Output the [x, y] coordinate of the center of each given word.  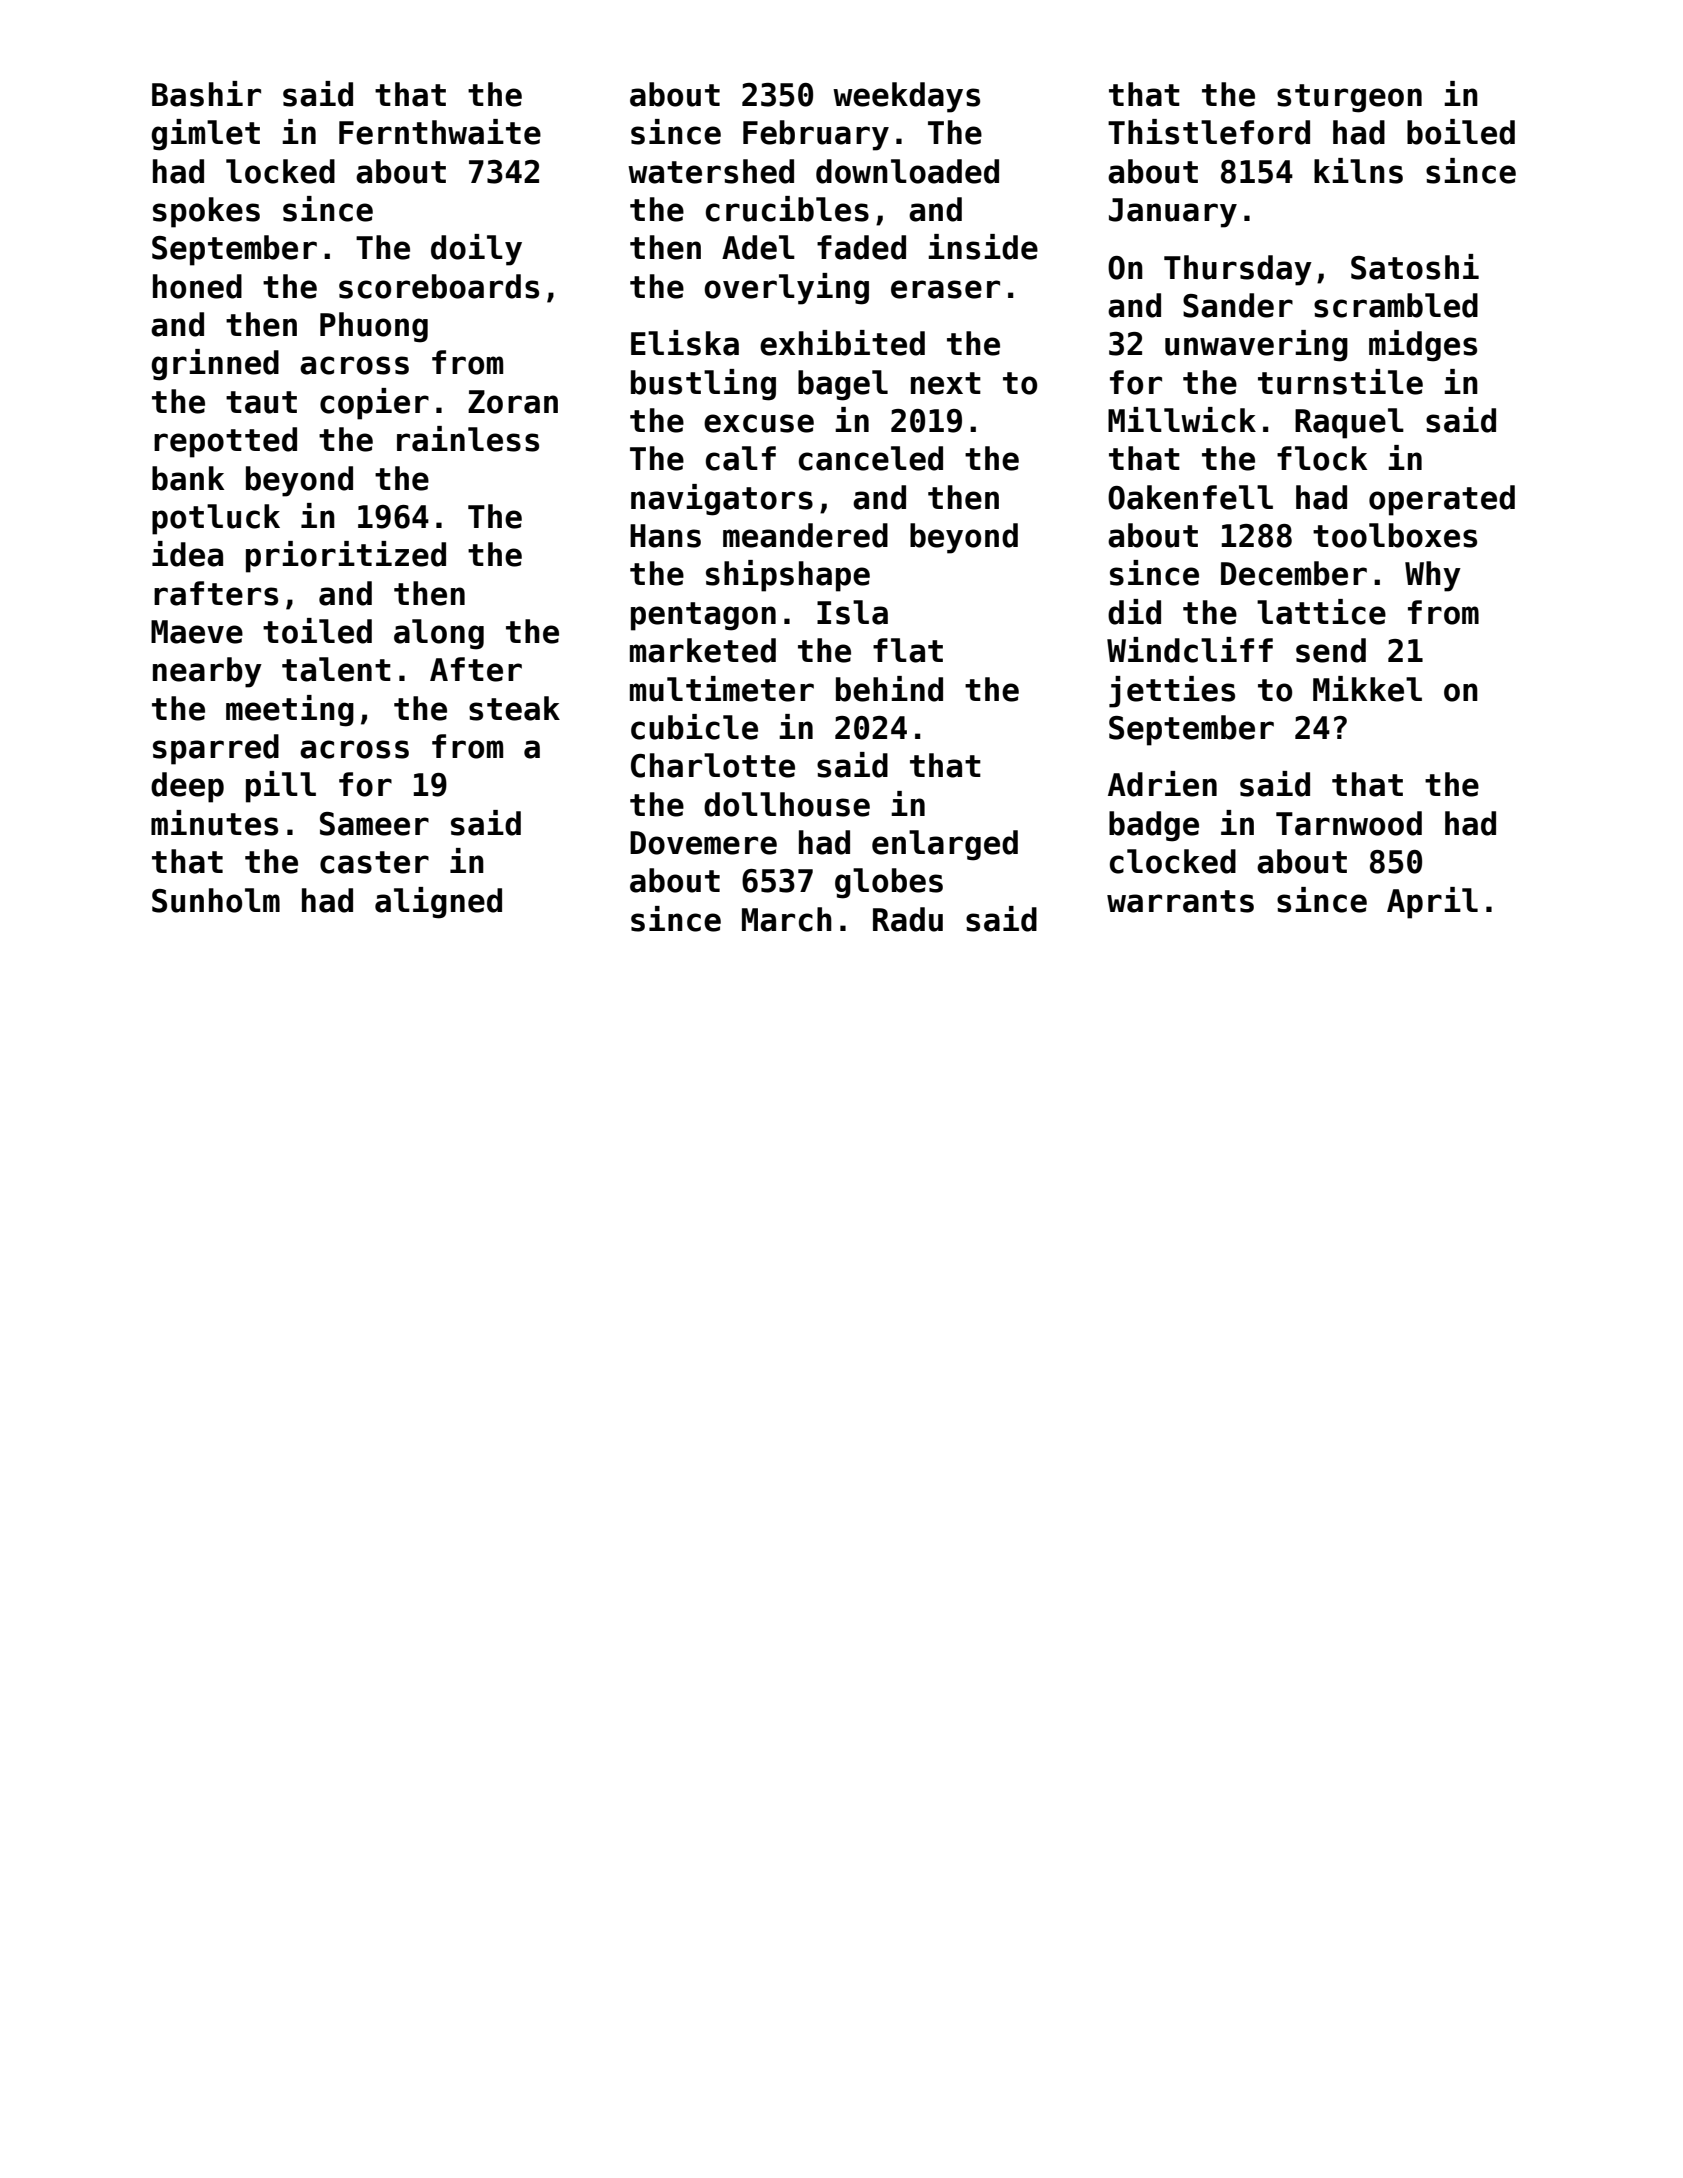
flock [1322, 458]
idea [187, 554]
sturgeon [1349, 98]
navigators [722, 500]
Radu [908, 919]
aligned [438, 903]
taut [261, 402]
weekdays [906, 97]
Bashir [206, 94]
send [1331, 650]
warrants [1180, 901]
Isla [852, 612]
